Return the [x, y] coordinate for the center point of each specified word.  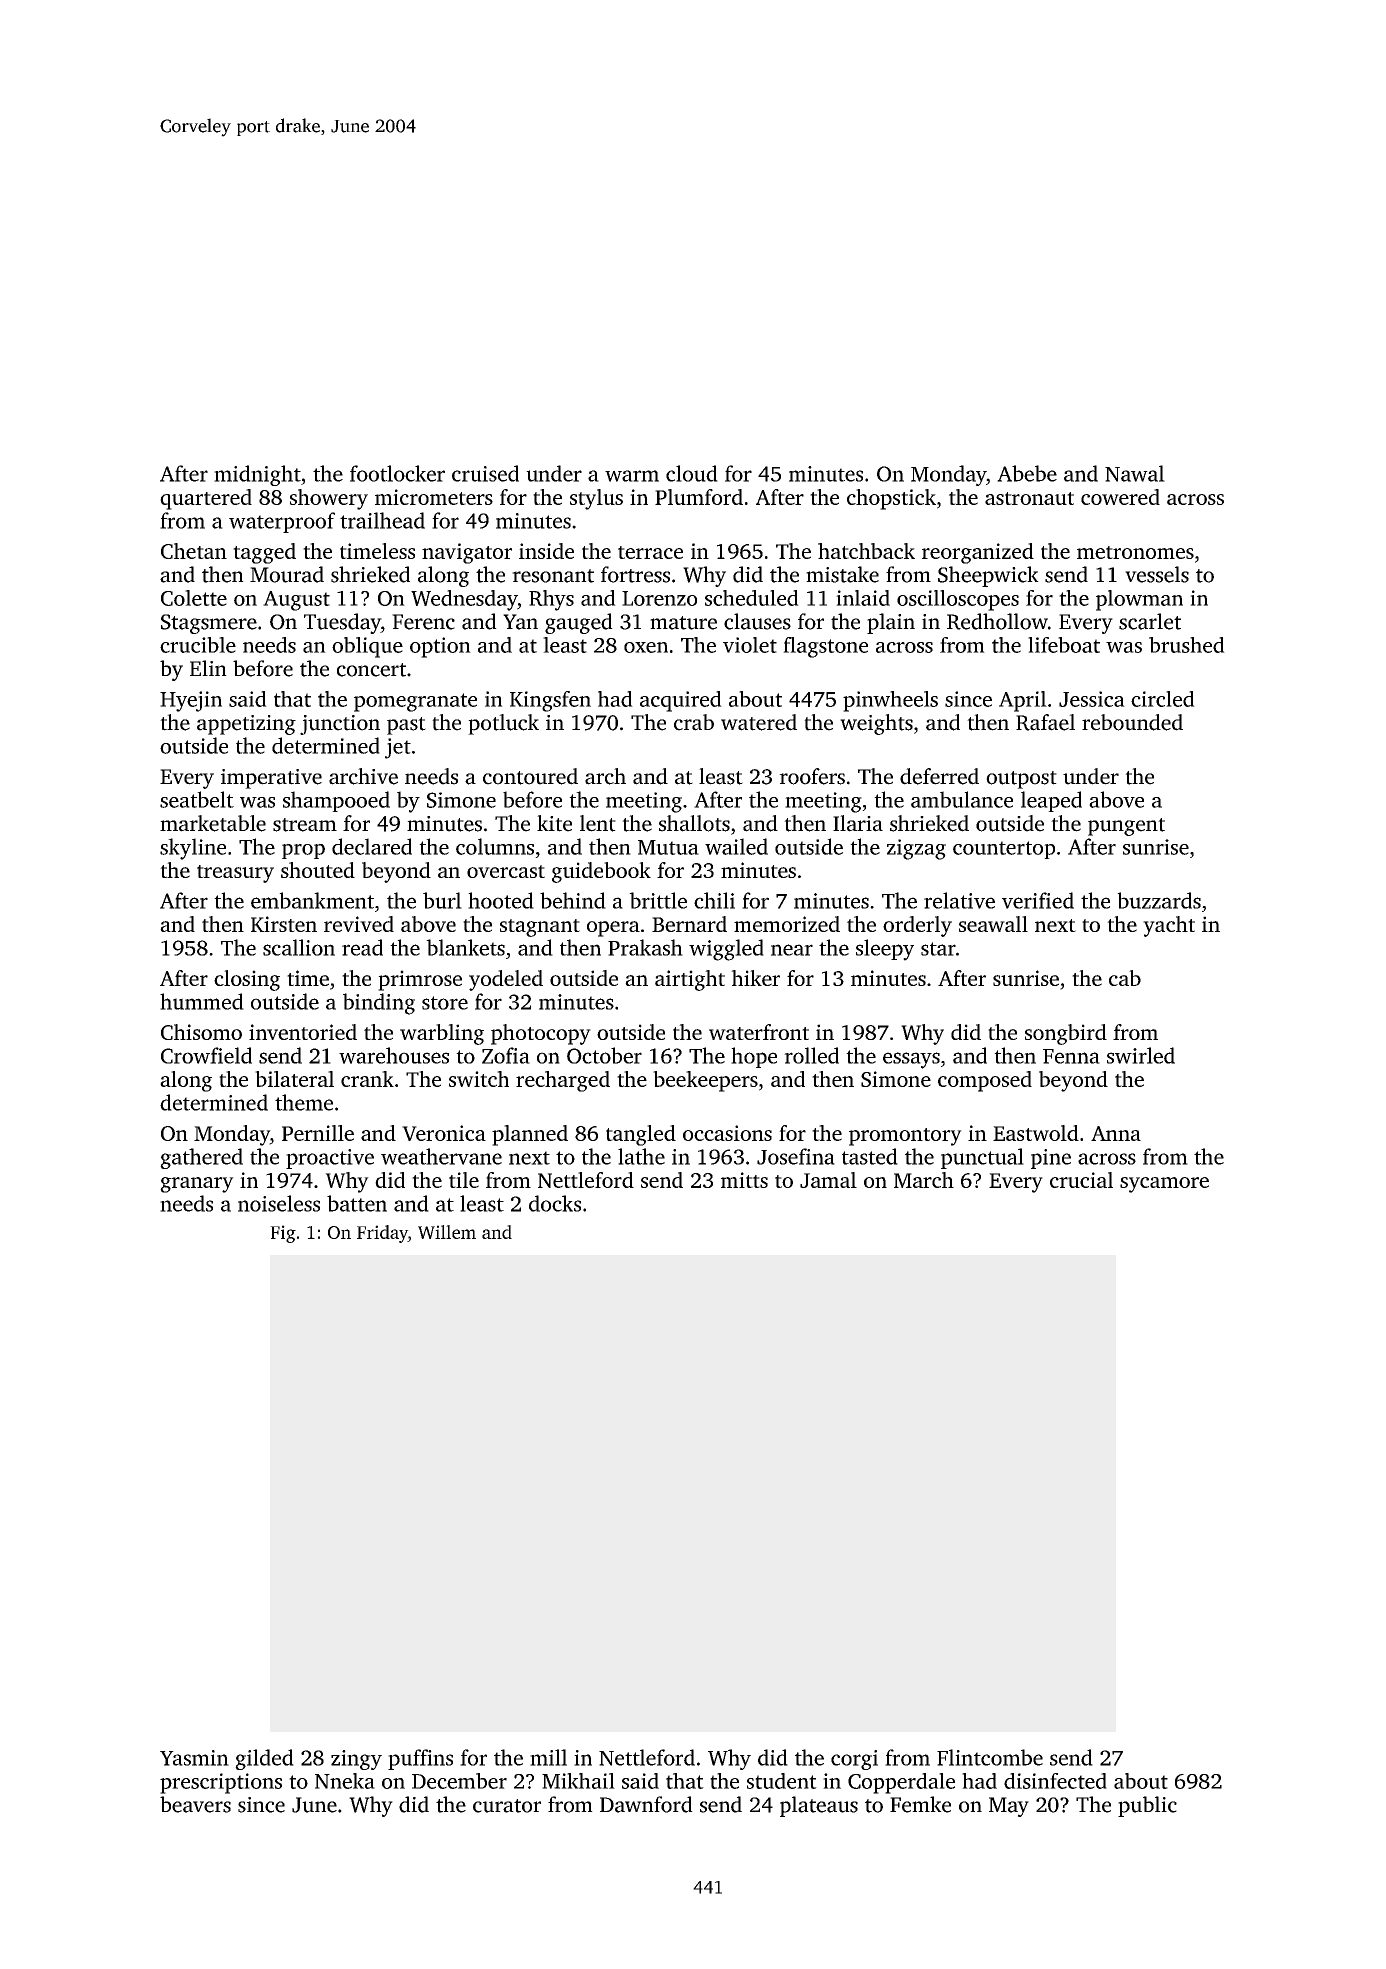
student [782, 1781]
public [1147, 1806]
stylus [596, 499]
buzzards [1159, 900]
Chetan [194, 551]
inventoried [303, 1032]
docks [555, 1203]
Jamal [828, 1180]
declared [372, 846]
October [604, 1055]
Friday [382, 1234]
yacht [1169, 926]
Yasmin [194, 1758]
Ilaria [858, 823]
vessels [1157, 574]
